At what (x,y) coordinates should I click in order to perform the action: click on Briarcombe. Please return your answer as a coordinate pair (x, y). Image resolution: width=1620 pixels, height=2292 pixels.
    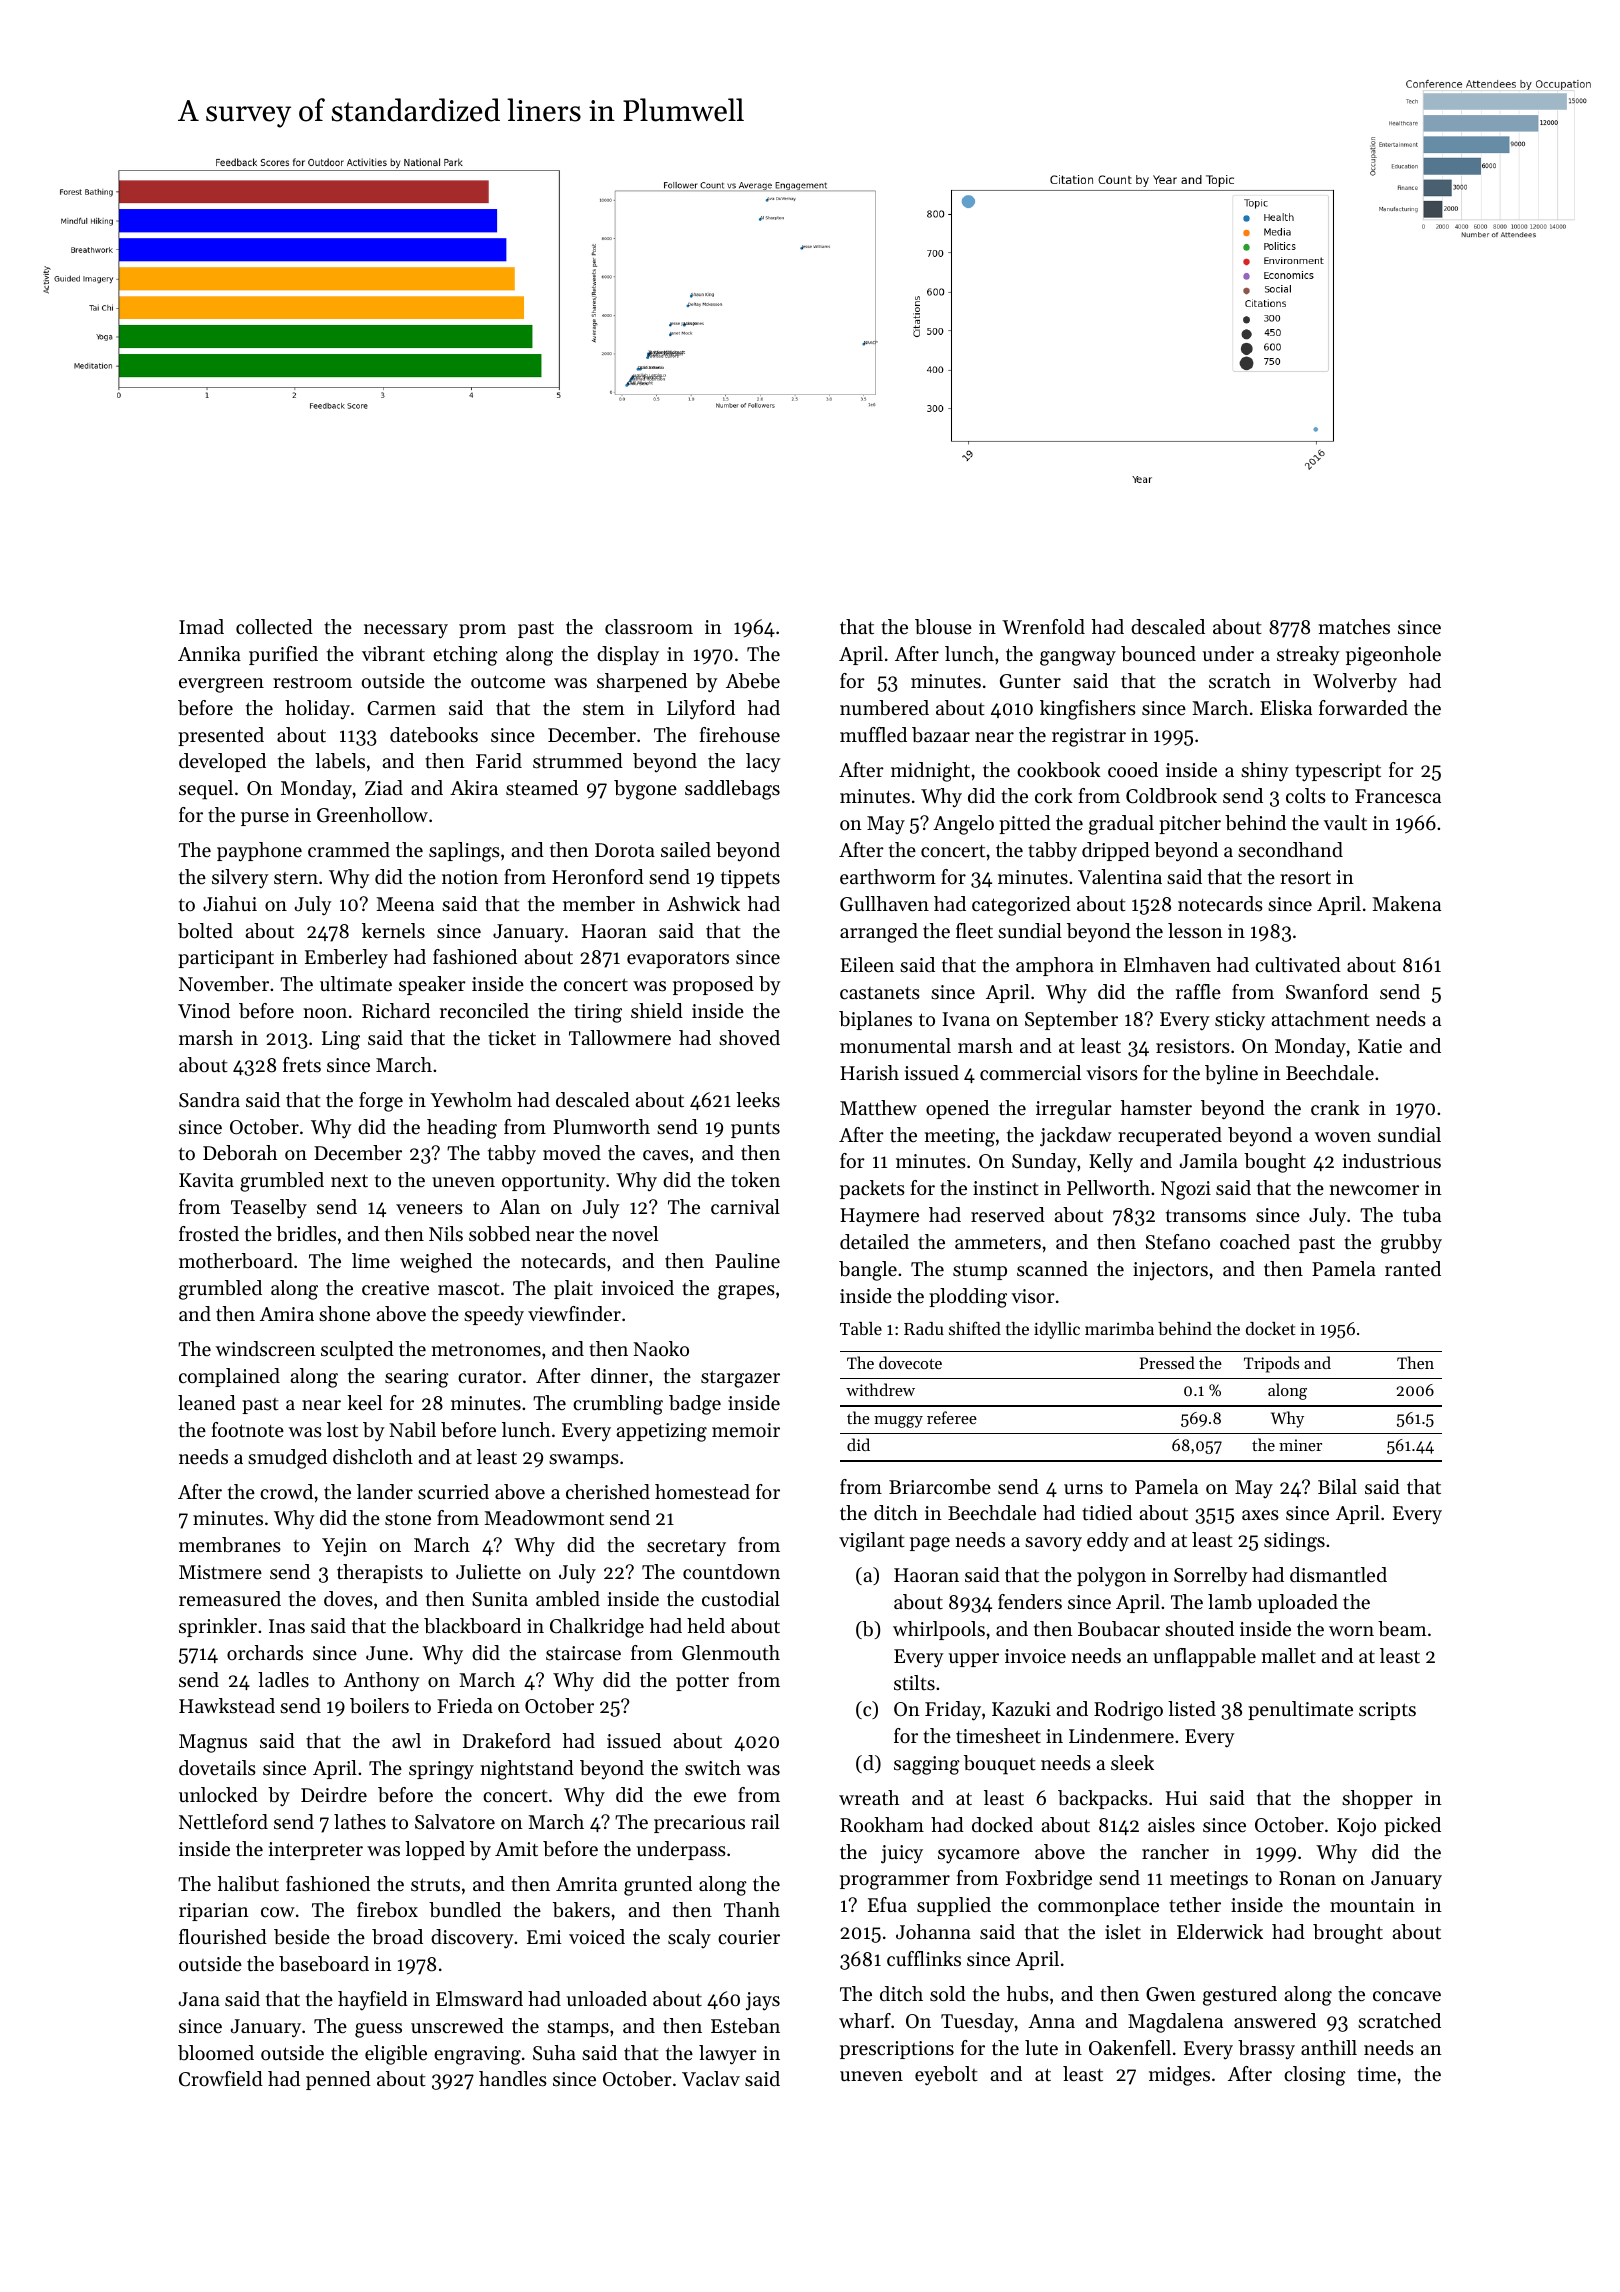
    Looking at the image, I should click on (940, 1487).
